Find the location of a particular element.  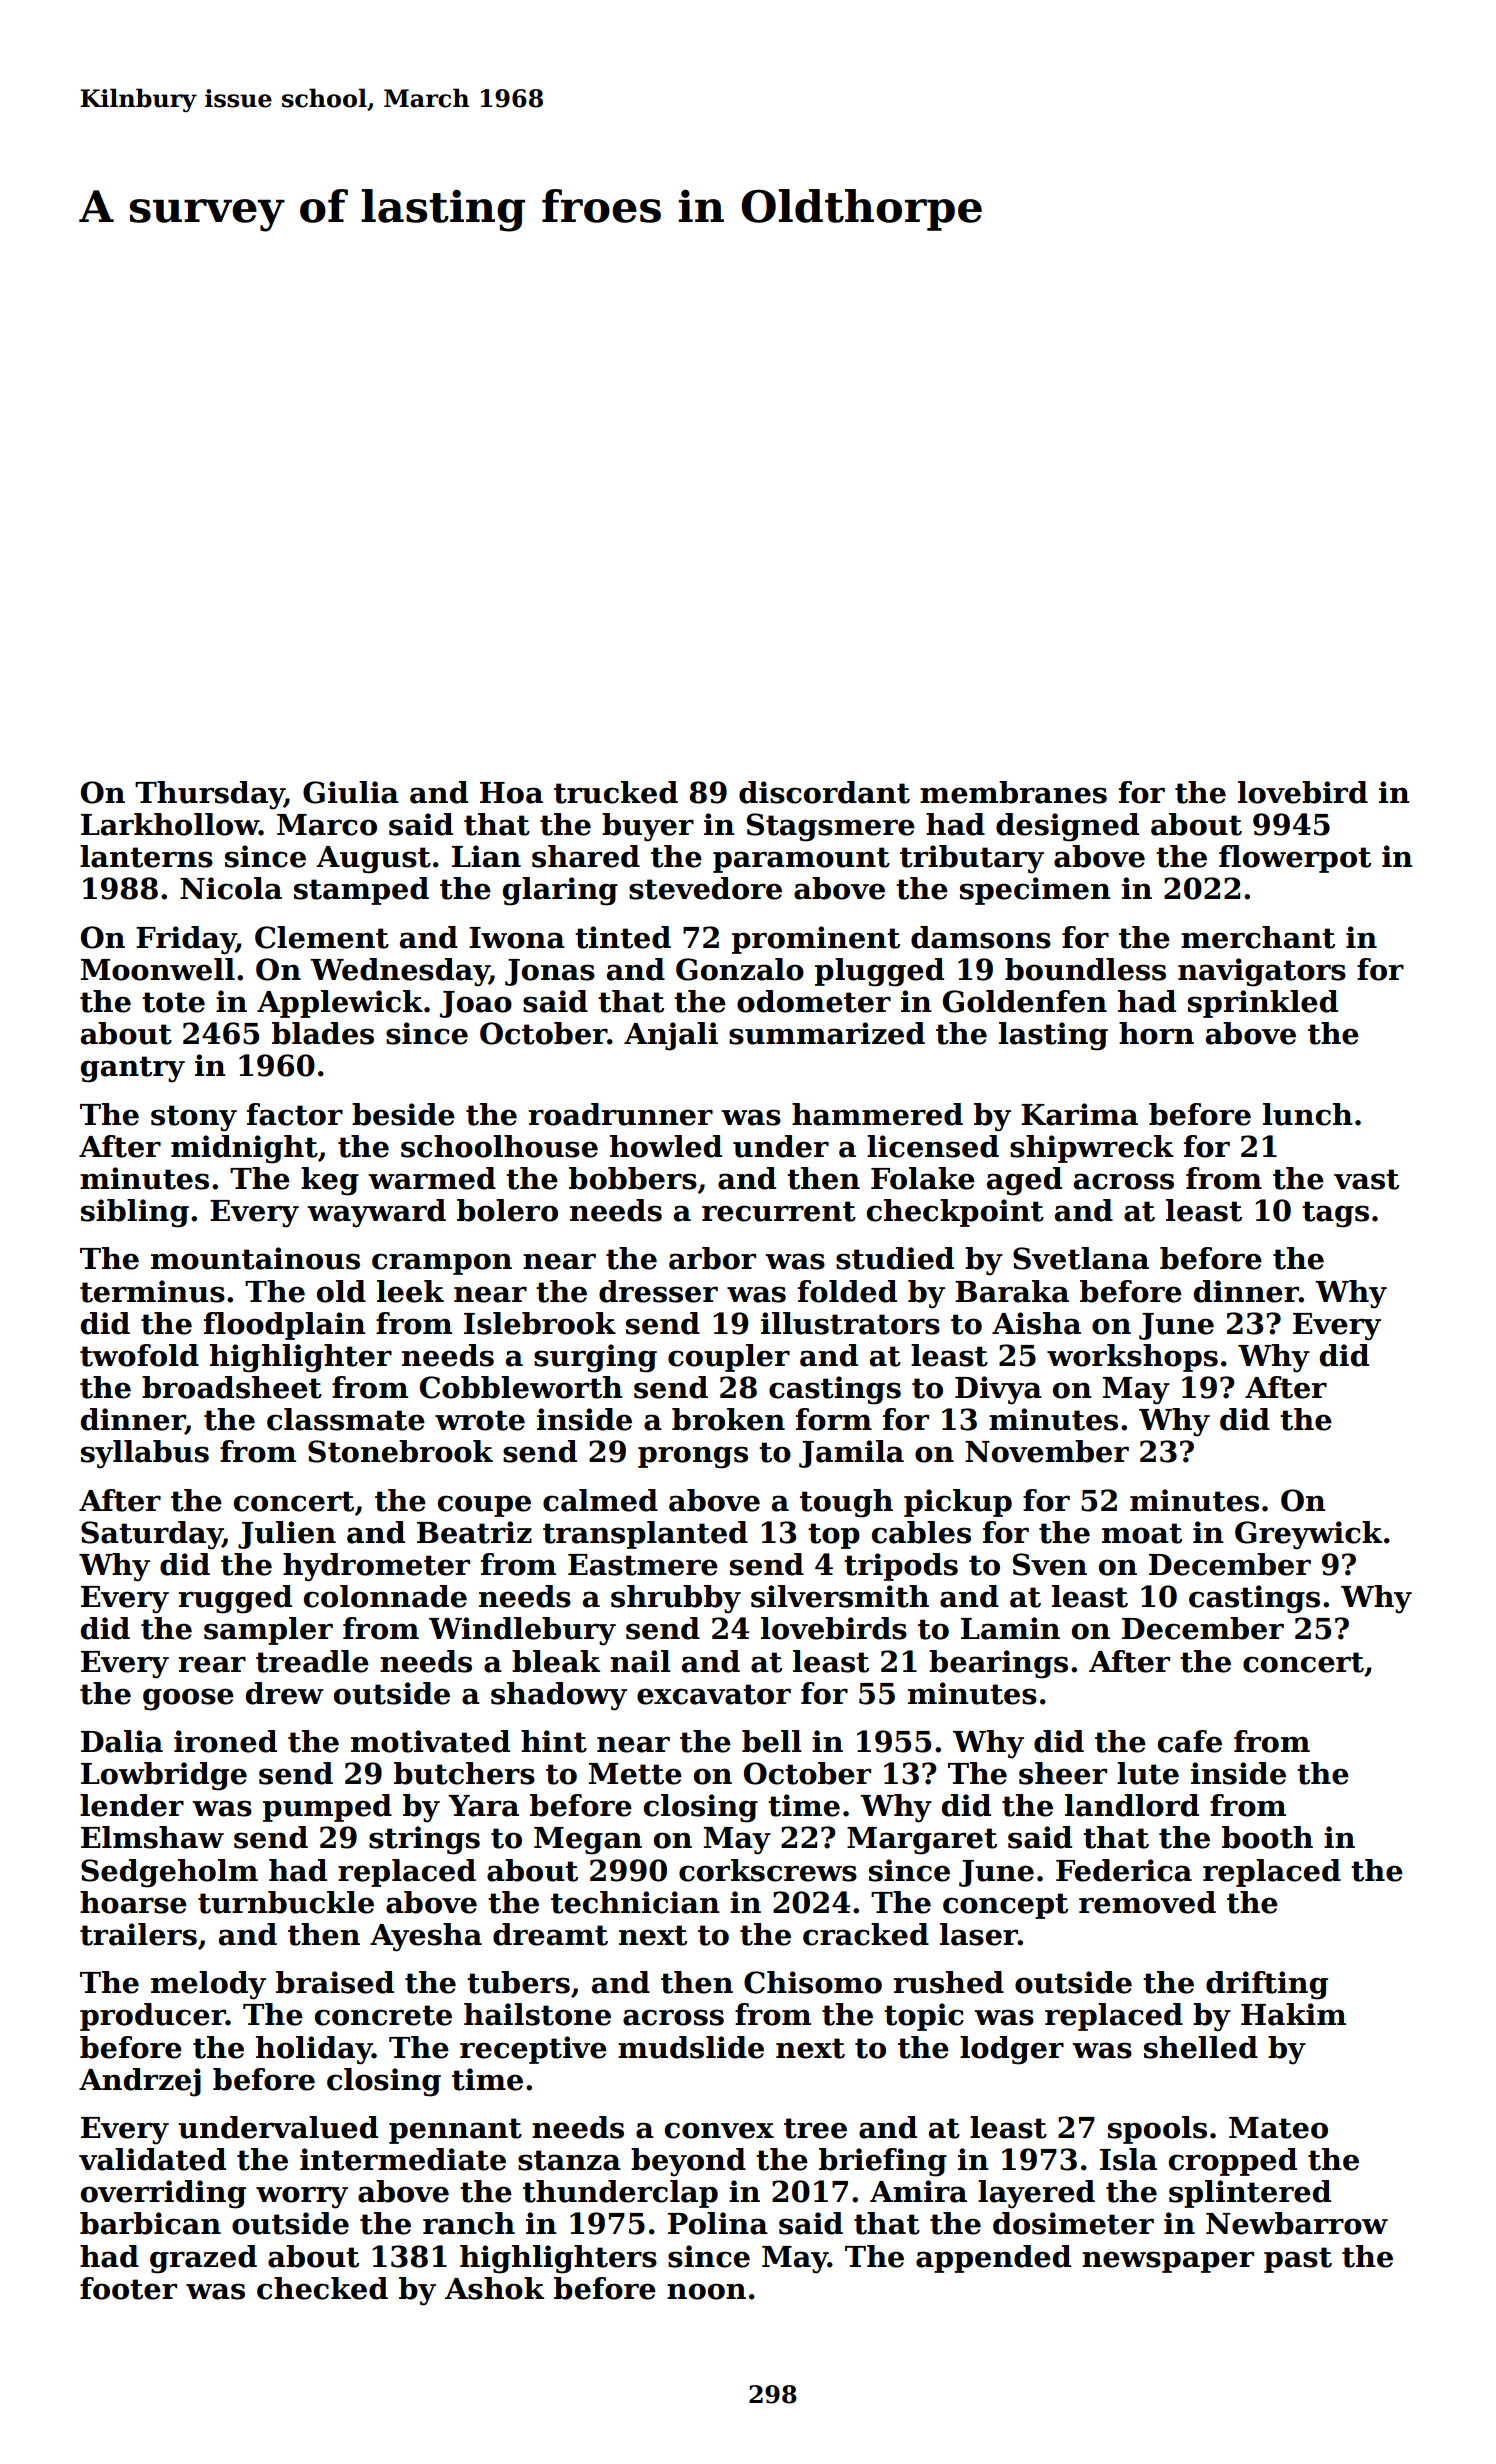

checked is located at coordinates (322, 2288).
